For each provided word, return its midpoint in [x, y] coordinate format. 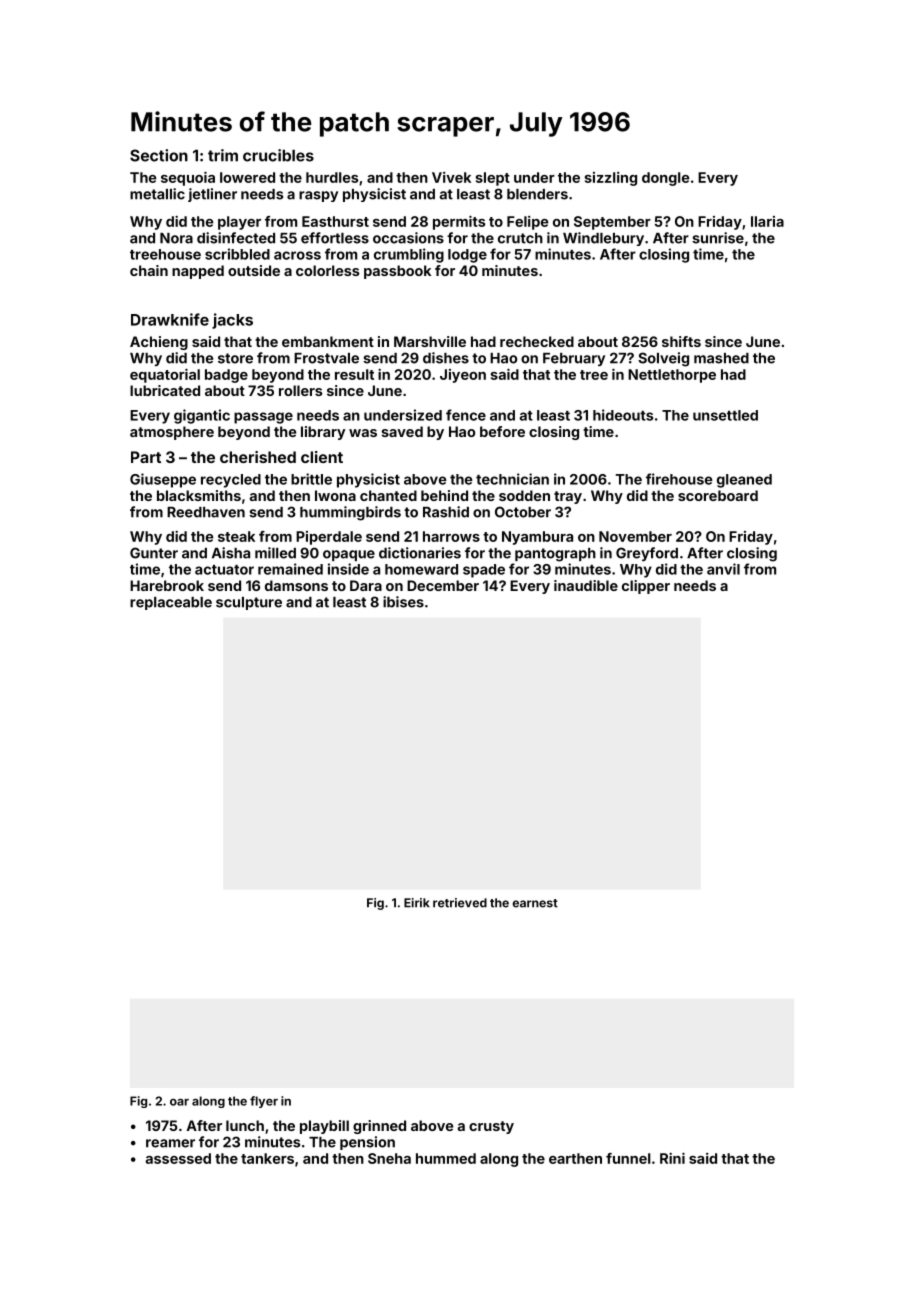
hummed [446, 1158]
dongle [666, 179]
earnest [535, 903]
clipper [646, 587]
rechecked [537, 341]
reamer [170, 1143]
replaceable [171, 603]
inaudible [586, 585]
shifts [681, 341]
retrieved [460, 903]
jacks [232, 321]
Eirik [417, 903]
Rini [672, 1158]
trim [223, 155]
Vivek [451, 177]
